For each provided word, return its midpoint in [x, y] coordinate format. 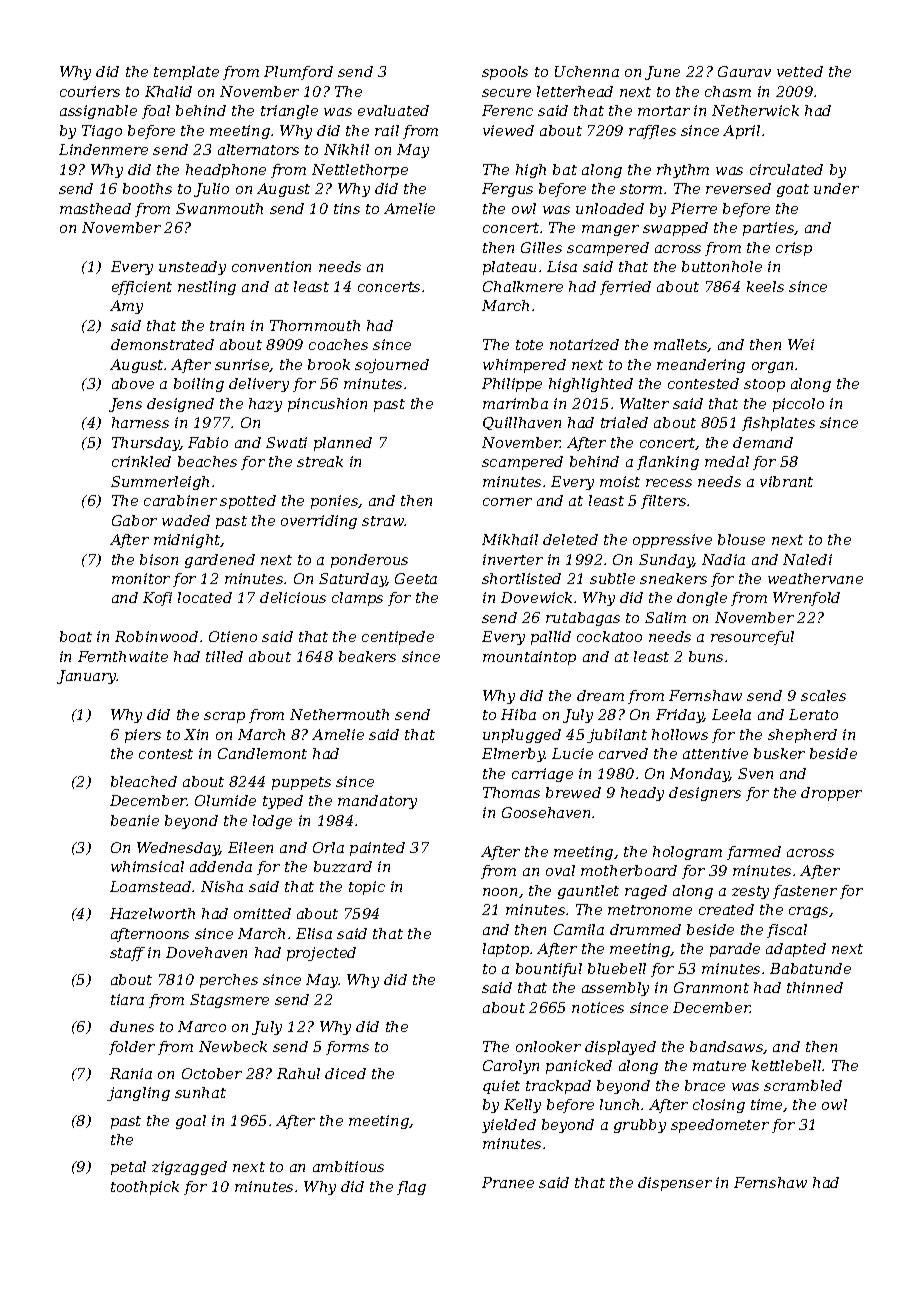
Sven [755, 773]
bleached [144, 781]
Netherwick [755, 110]
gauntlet [588, 892]
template [186, 73]
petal [128, 1168]
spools [505, 73]
